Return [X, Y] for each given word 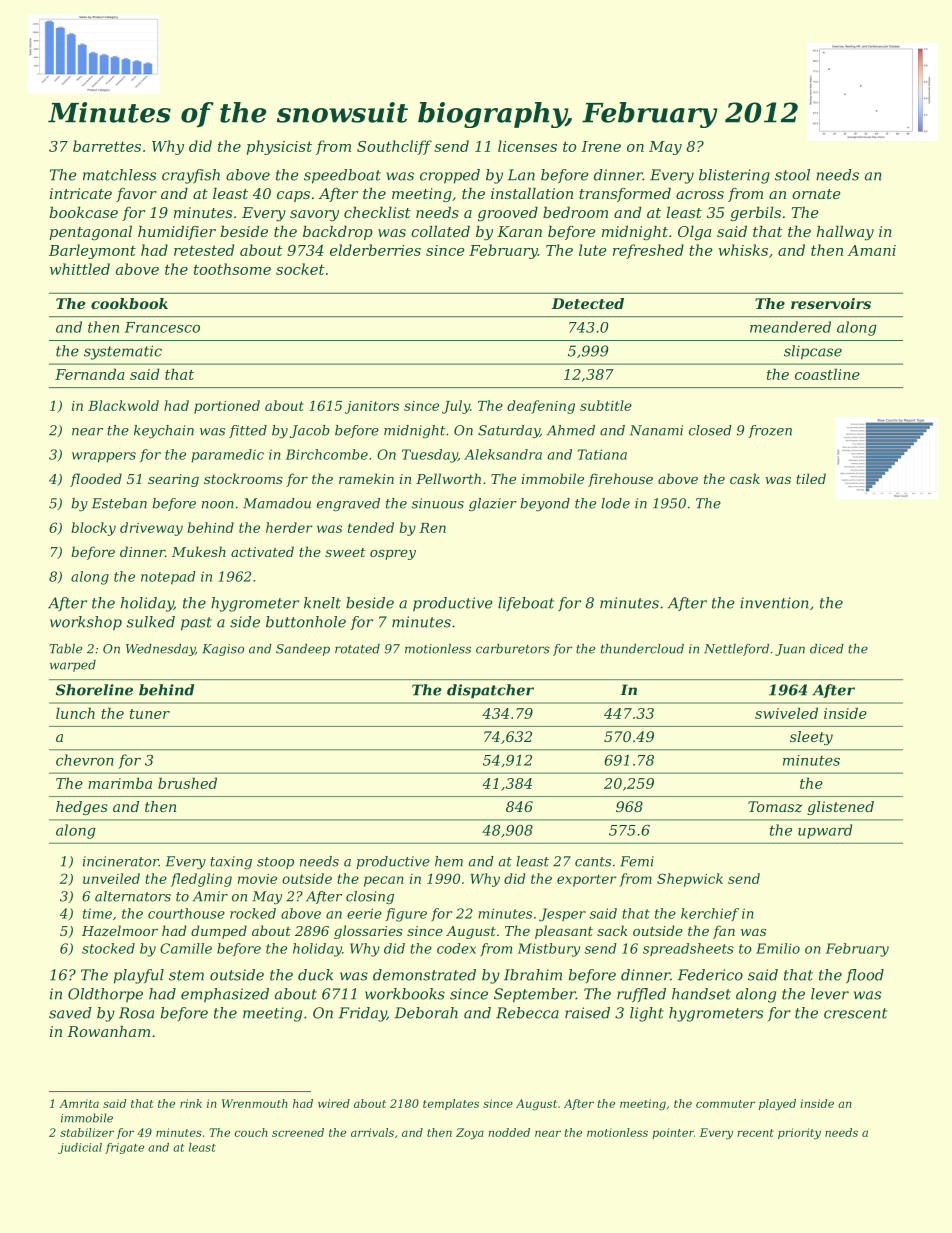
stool [792, 175]
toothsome [232, 269]
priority [799, 1134]
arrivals [372, 1132]
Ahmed [571, 430]
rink [191, 1103]
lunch [75, 713]
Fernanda [90, 374]
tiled [811, 478]
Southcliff [394, 147]
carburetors [513, 649]
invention [774, 603]
